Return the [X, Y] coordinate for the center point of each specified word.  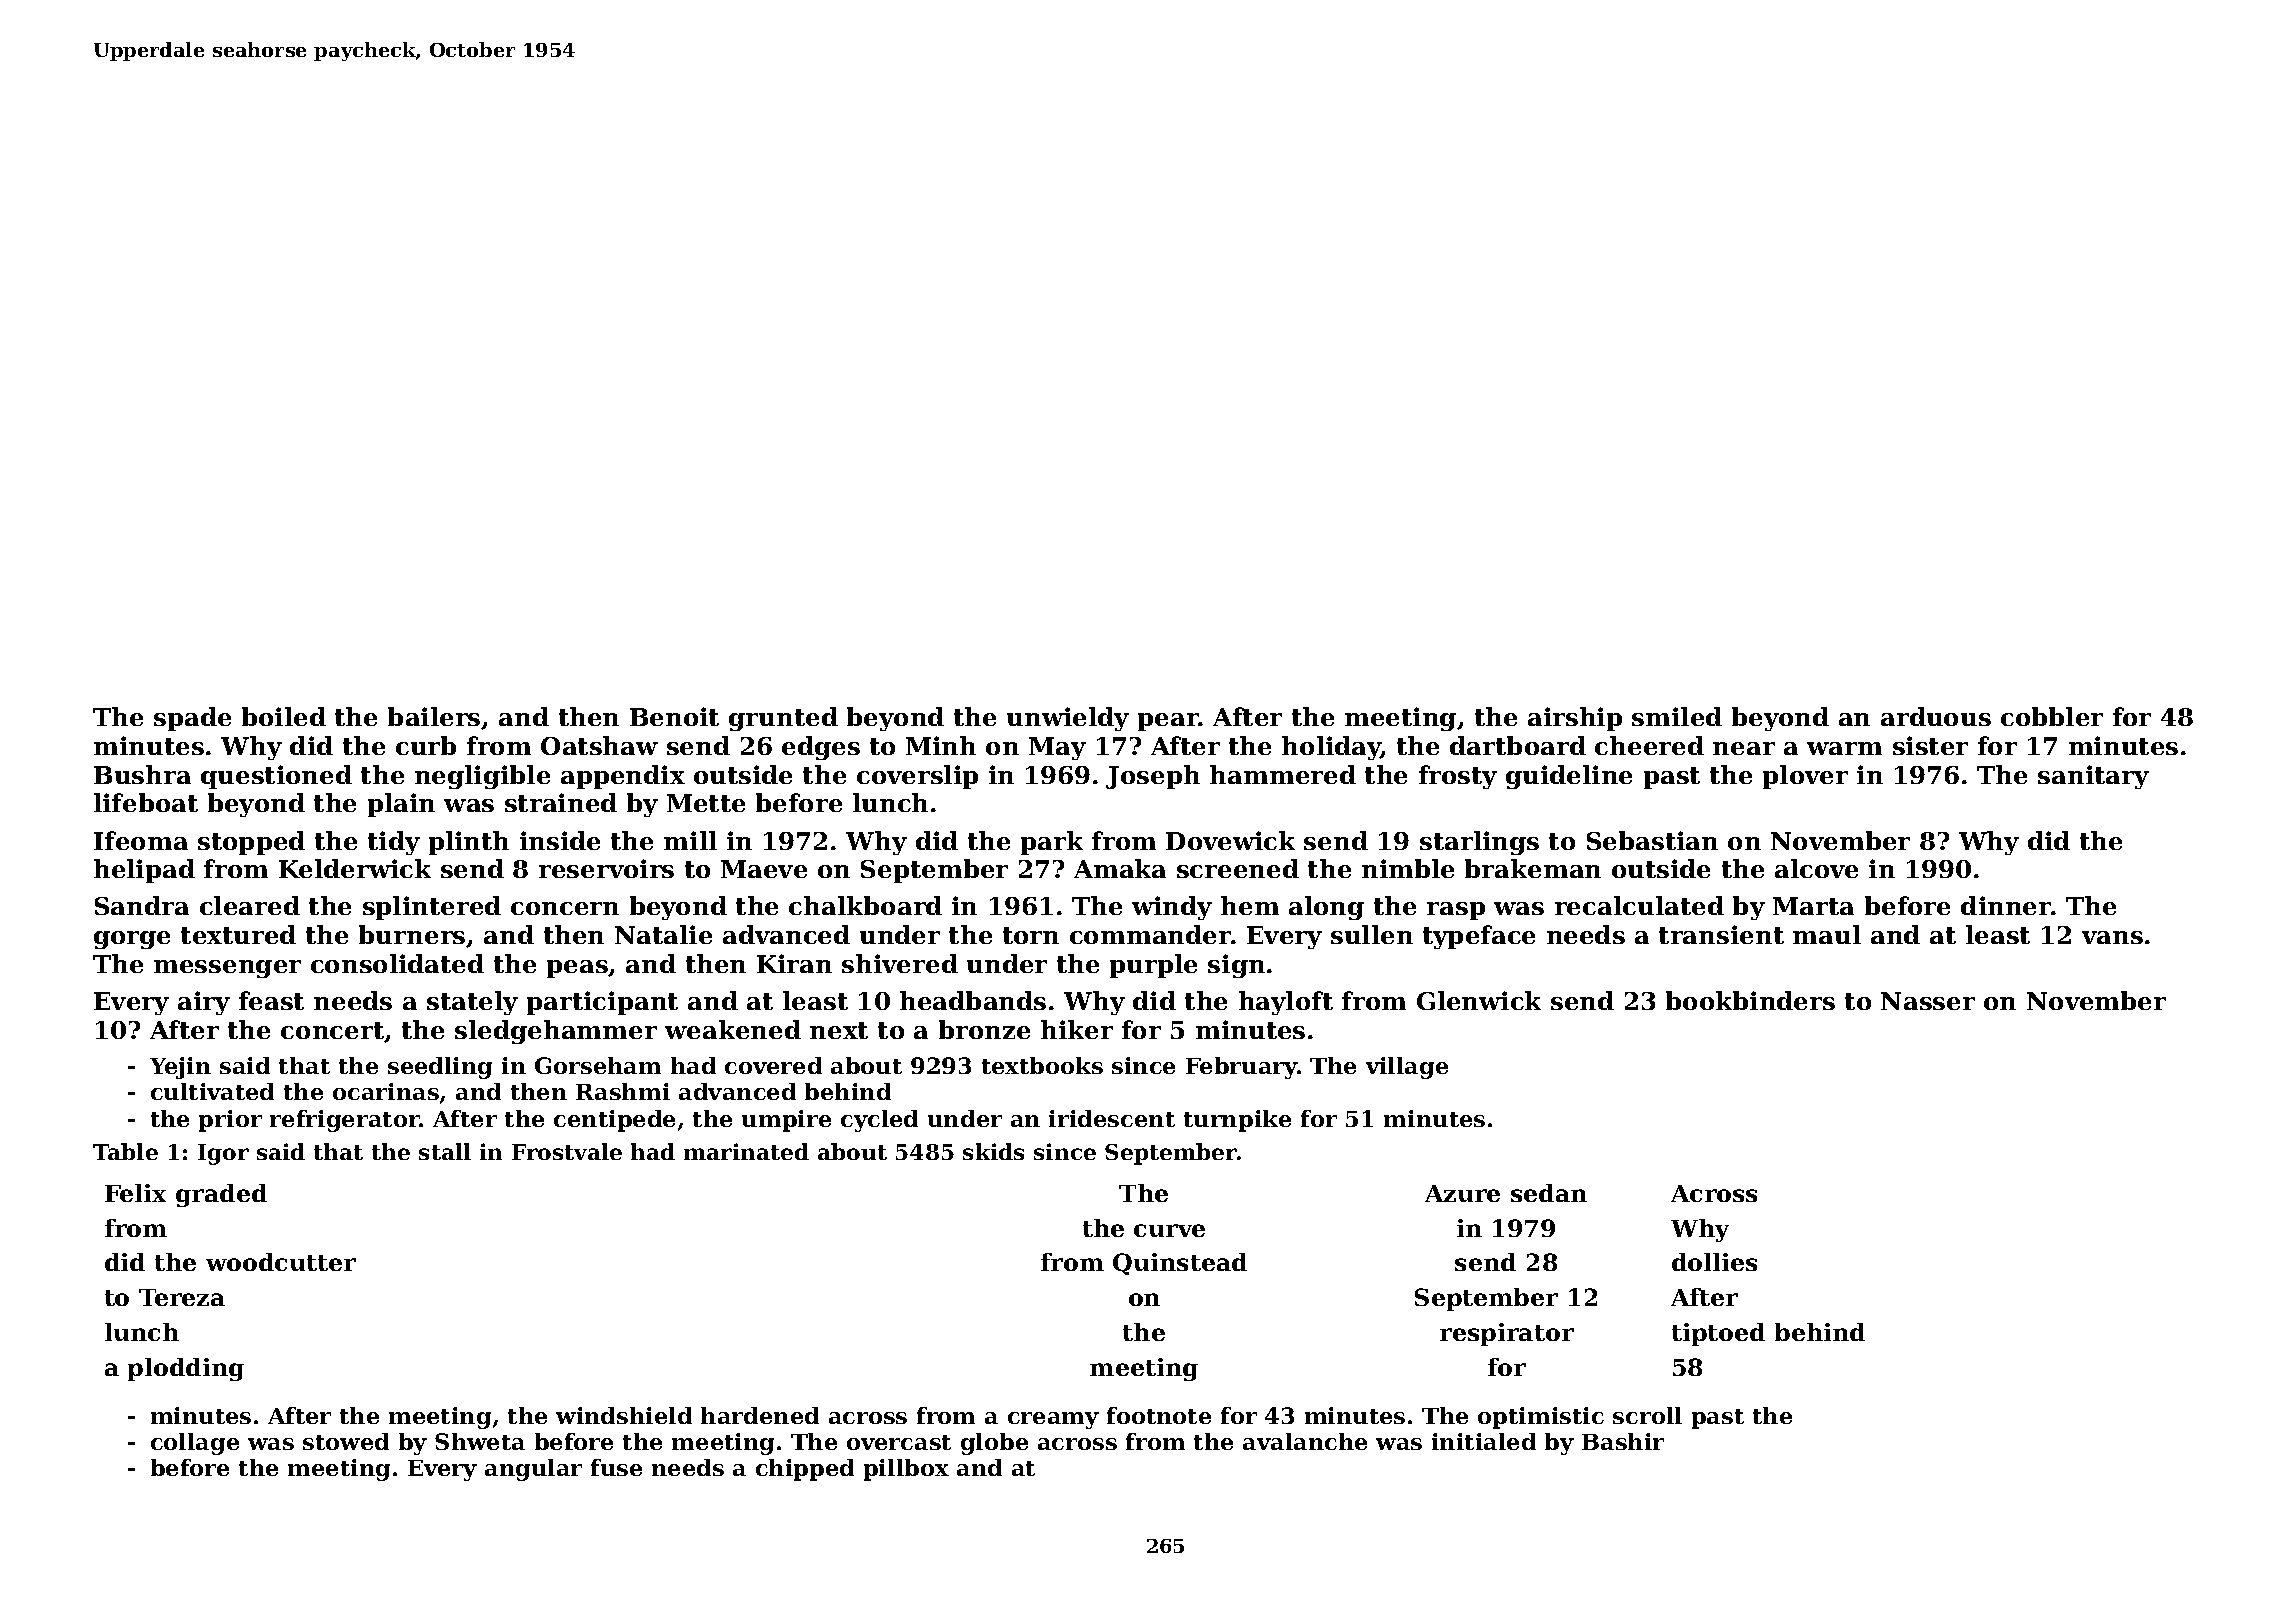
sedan [1549, 1193]
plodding [186, 1369]
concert [333, 1032]
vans [2112, 937]
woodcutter [281, 1262]
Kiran [794, 963]
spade [192, 719]
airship [1575, 719]
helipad [144, 871]
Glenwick [1479, 1000]
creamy [1053, 1420]
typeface [1479, 937]
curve [1169, 1230]
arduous [1936, 716]
